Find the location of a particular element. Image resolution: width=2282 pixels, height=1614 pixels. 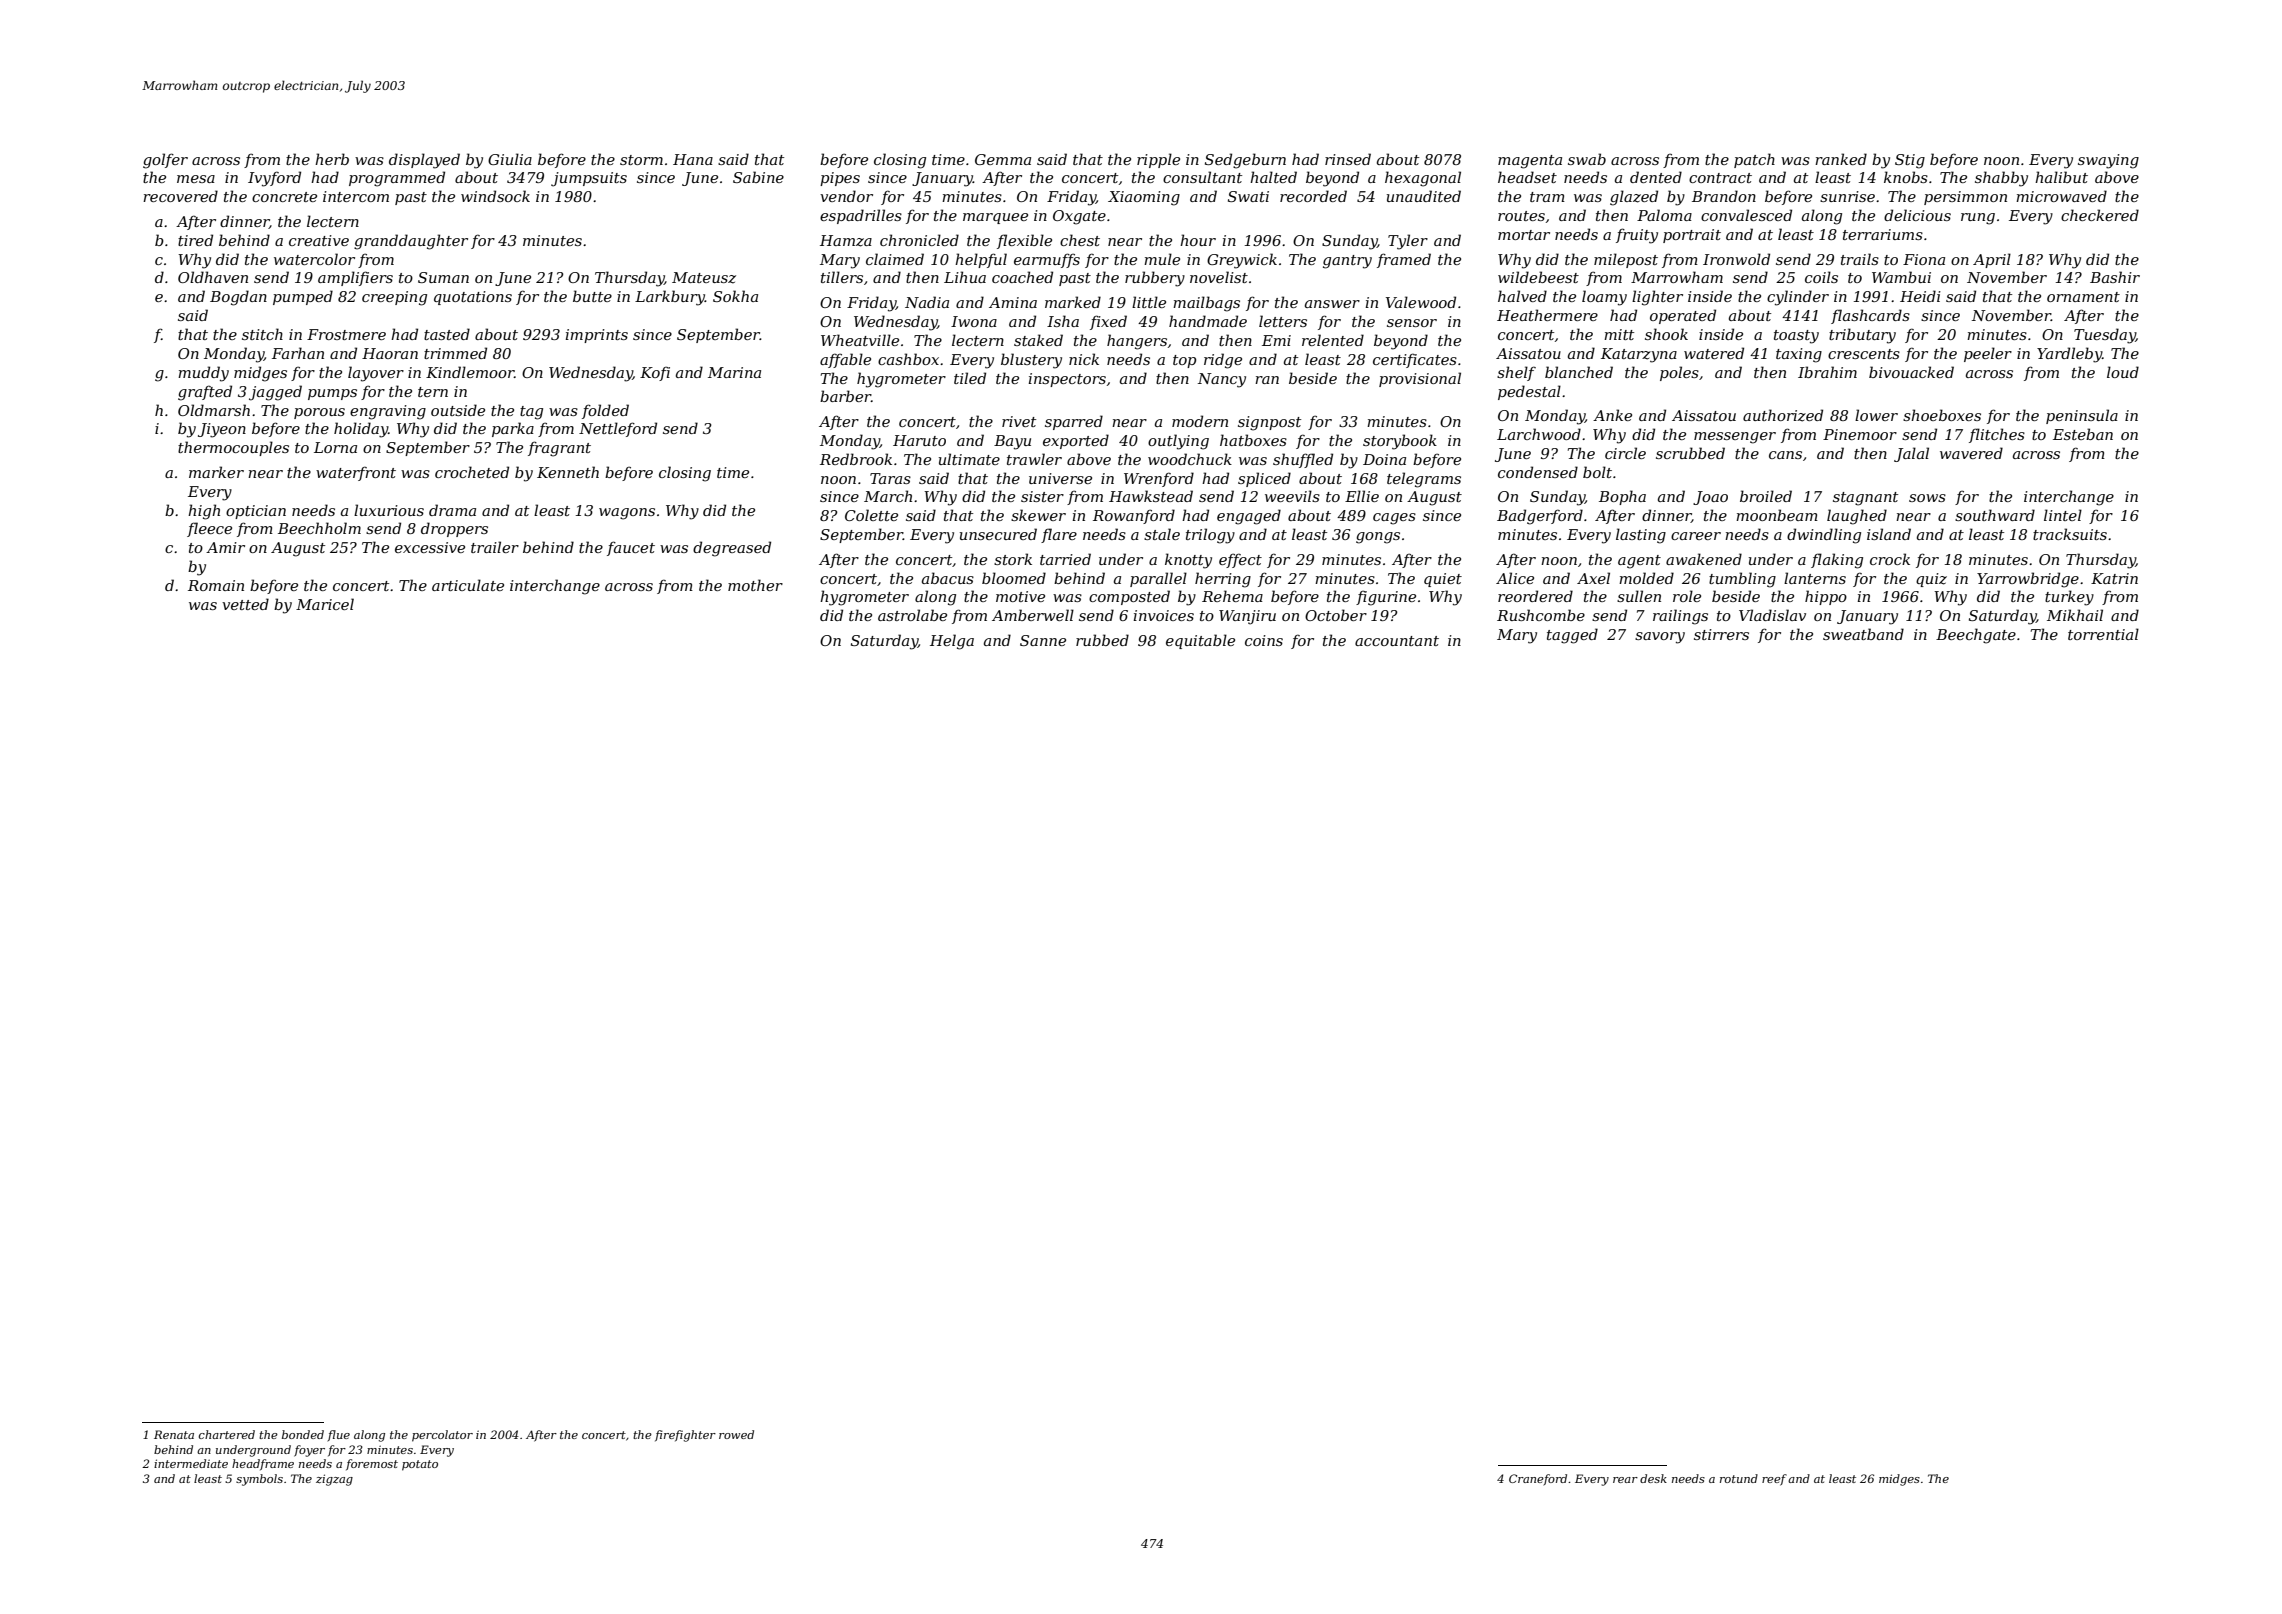

desk is located at coordinates (1653, 1478).
